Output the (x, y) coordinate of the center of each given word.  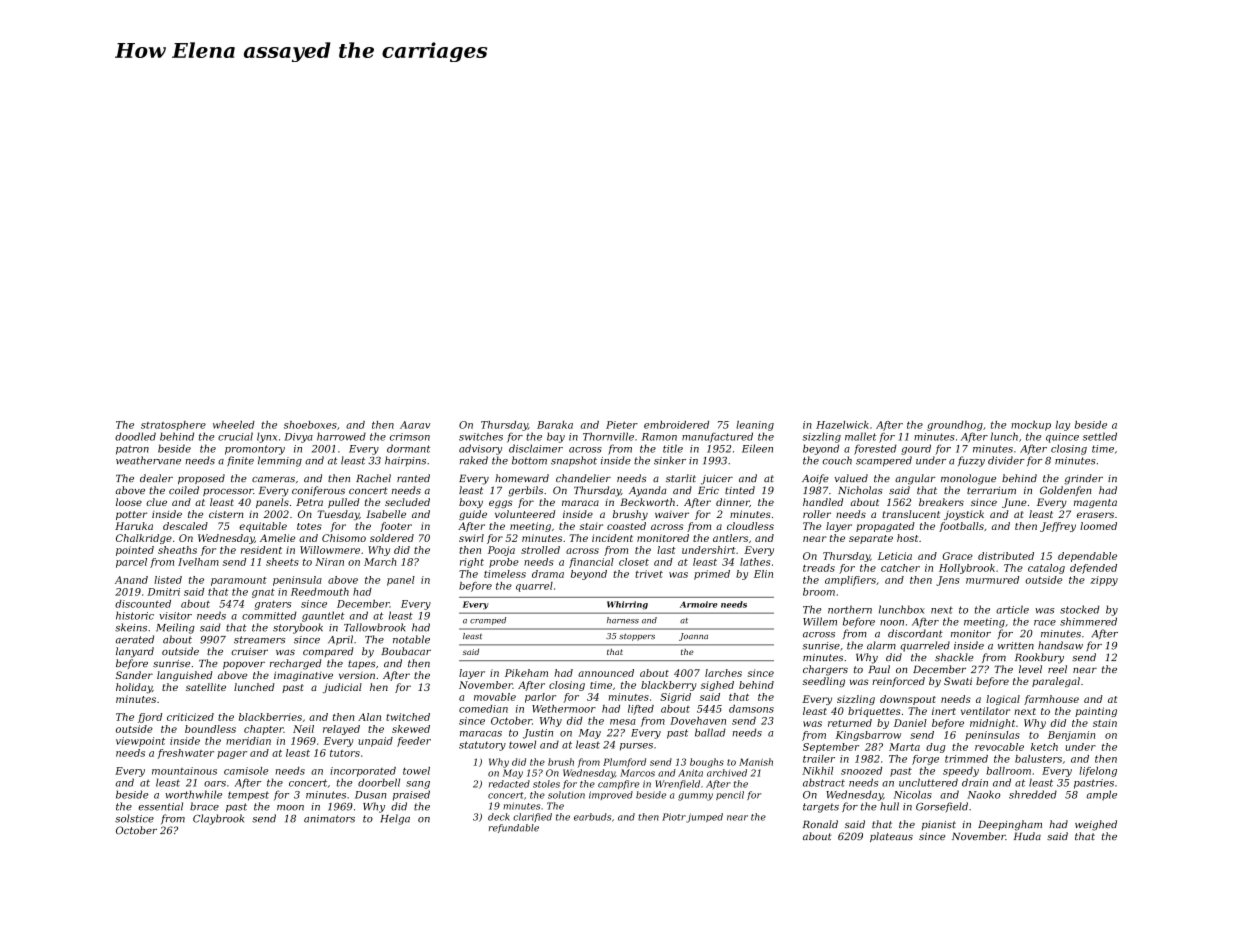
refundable (514, 828)
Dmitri (163, 592)
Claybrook (218, 819)
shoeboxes (310, 425)
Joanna (693, 637)
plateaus (891, 837)
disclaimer (536, 448)
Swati (958, 681)
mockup (1031, 426)
